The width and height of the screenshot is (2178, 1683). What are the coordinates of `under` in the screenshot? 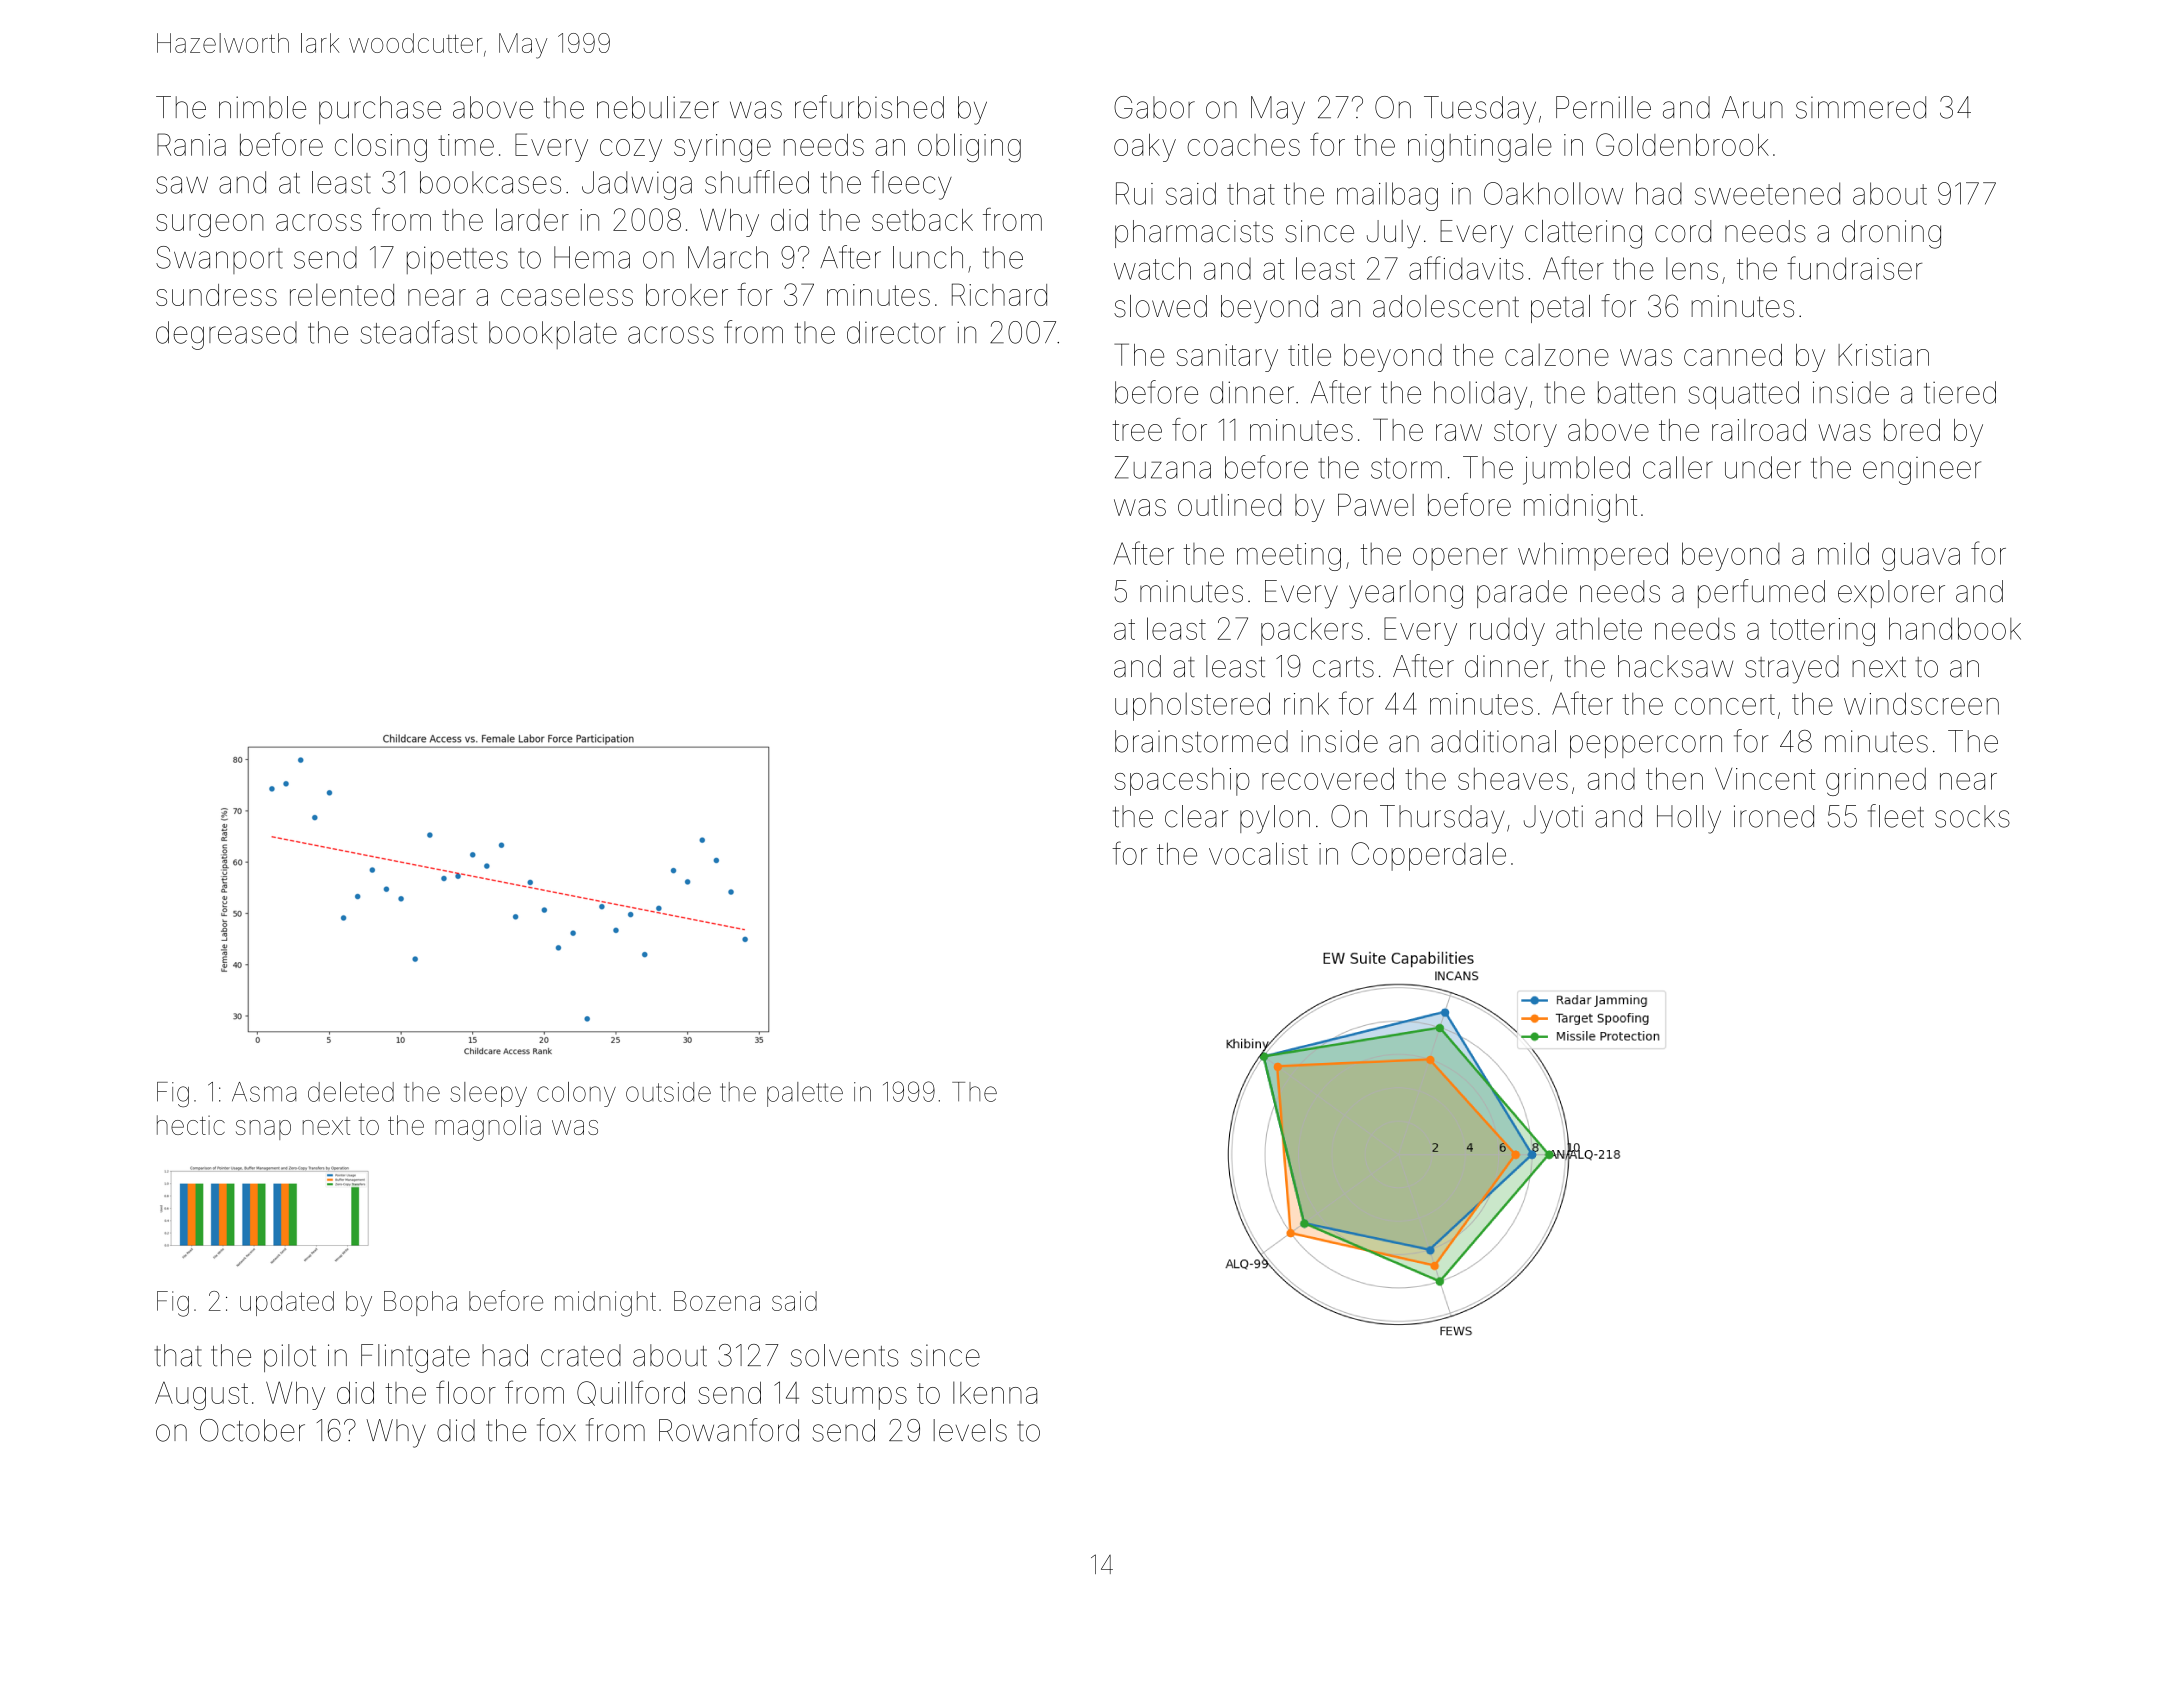 It's located at (1763, 467).
